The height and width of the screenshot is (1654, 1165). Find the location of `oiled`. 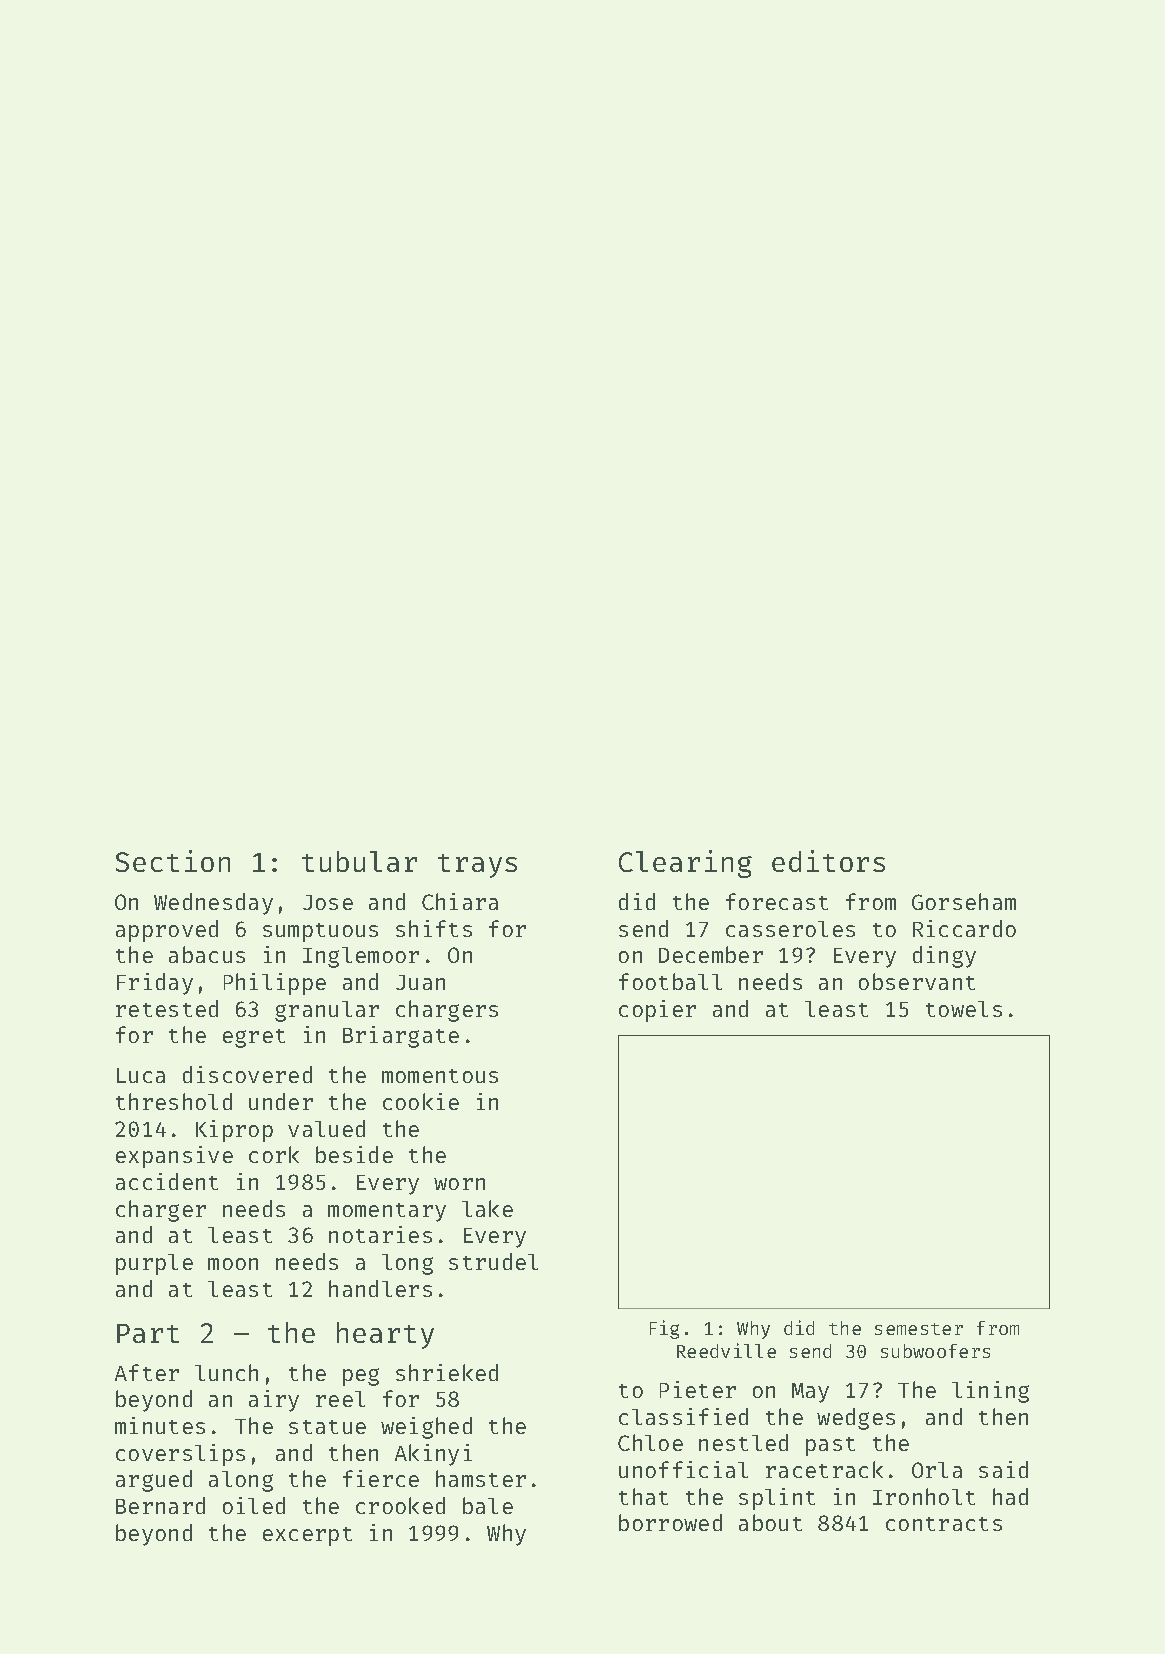

oiled is located at coordinates (254, 1505).
